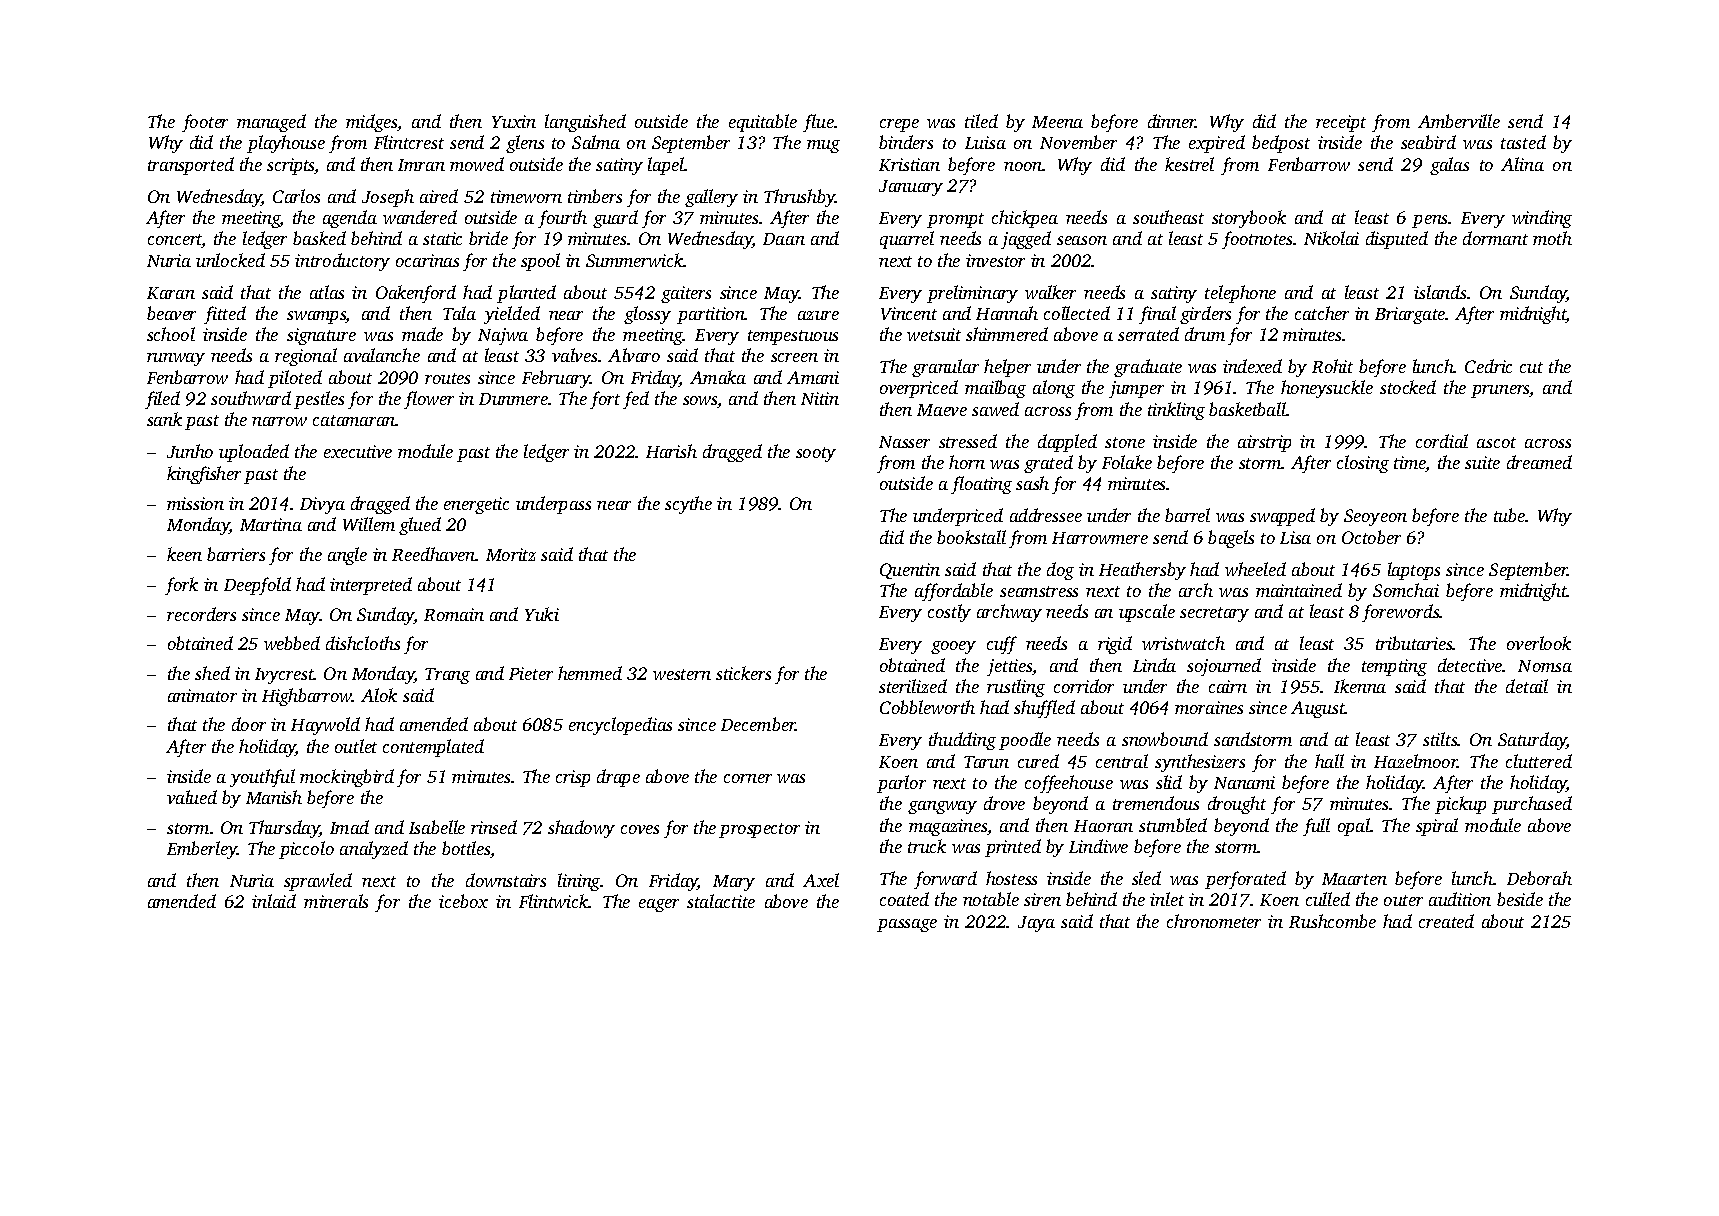 This screenshot has width=1719, height=1216. I want to click on Cobbleworth, so click(927, 707).
